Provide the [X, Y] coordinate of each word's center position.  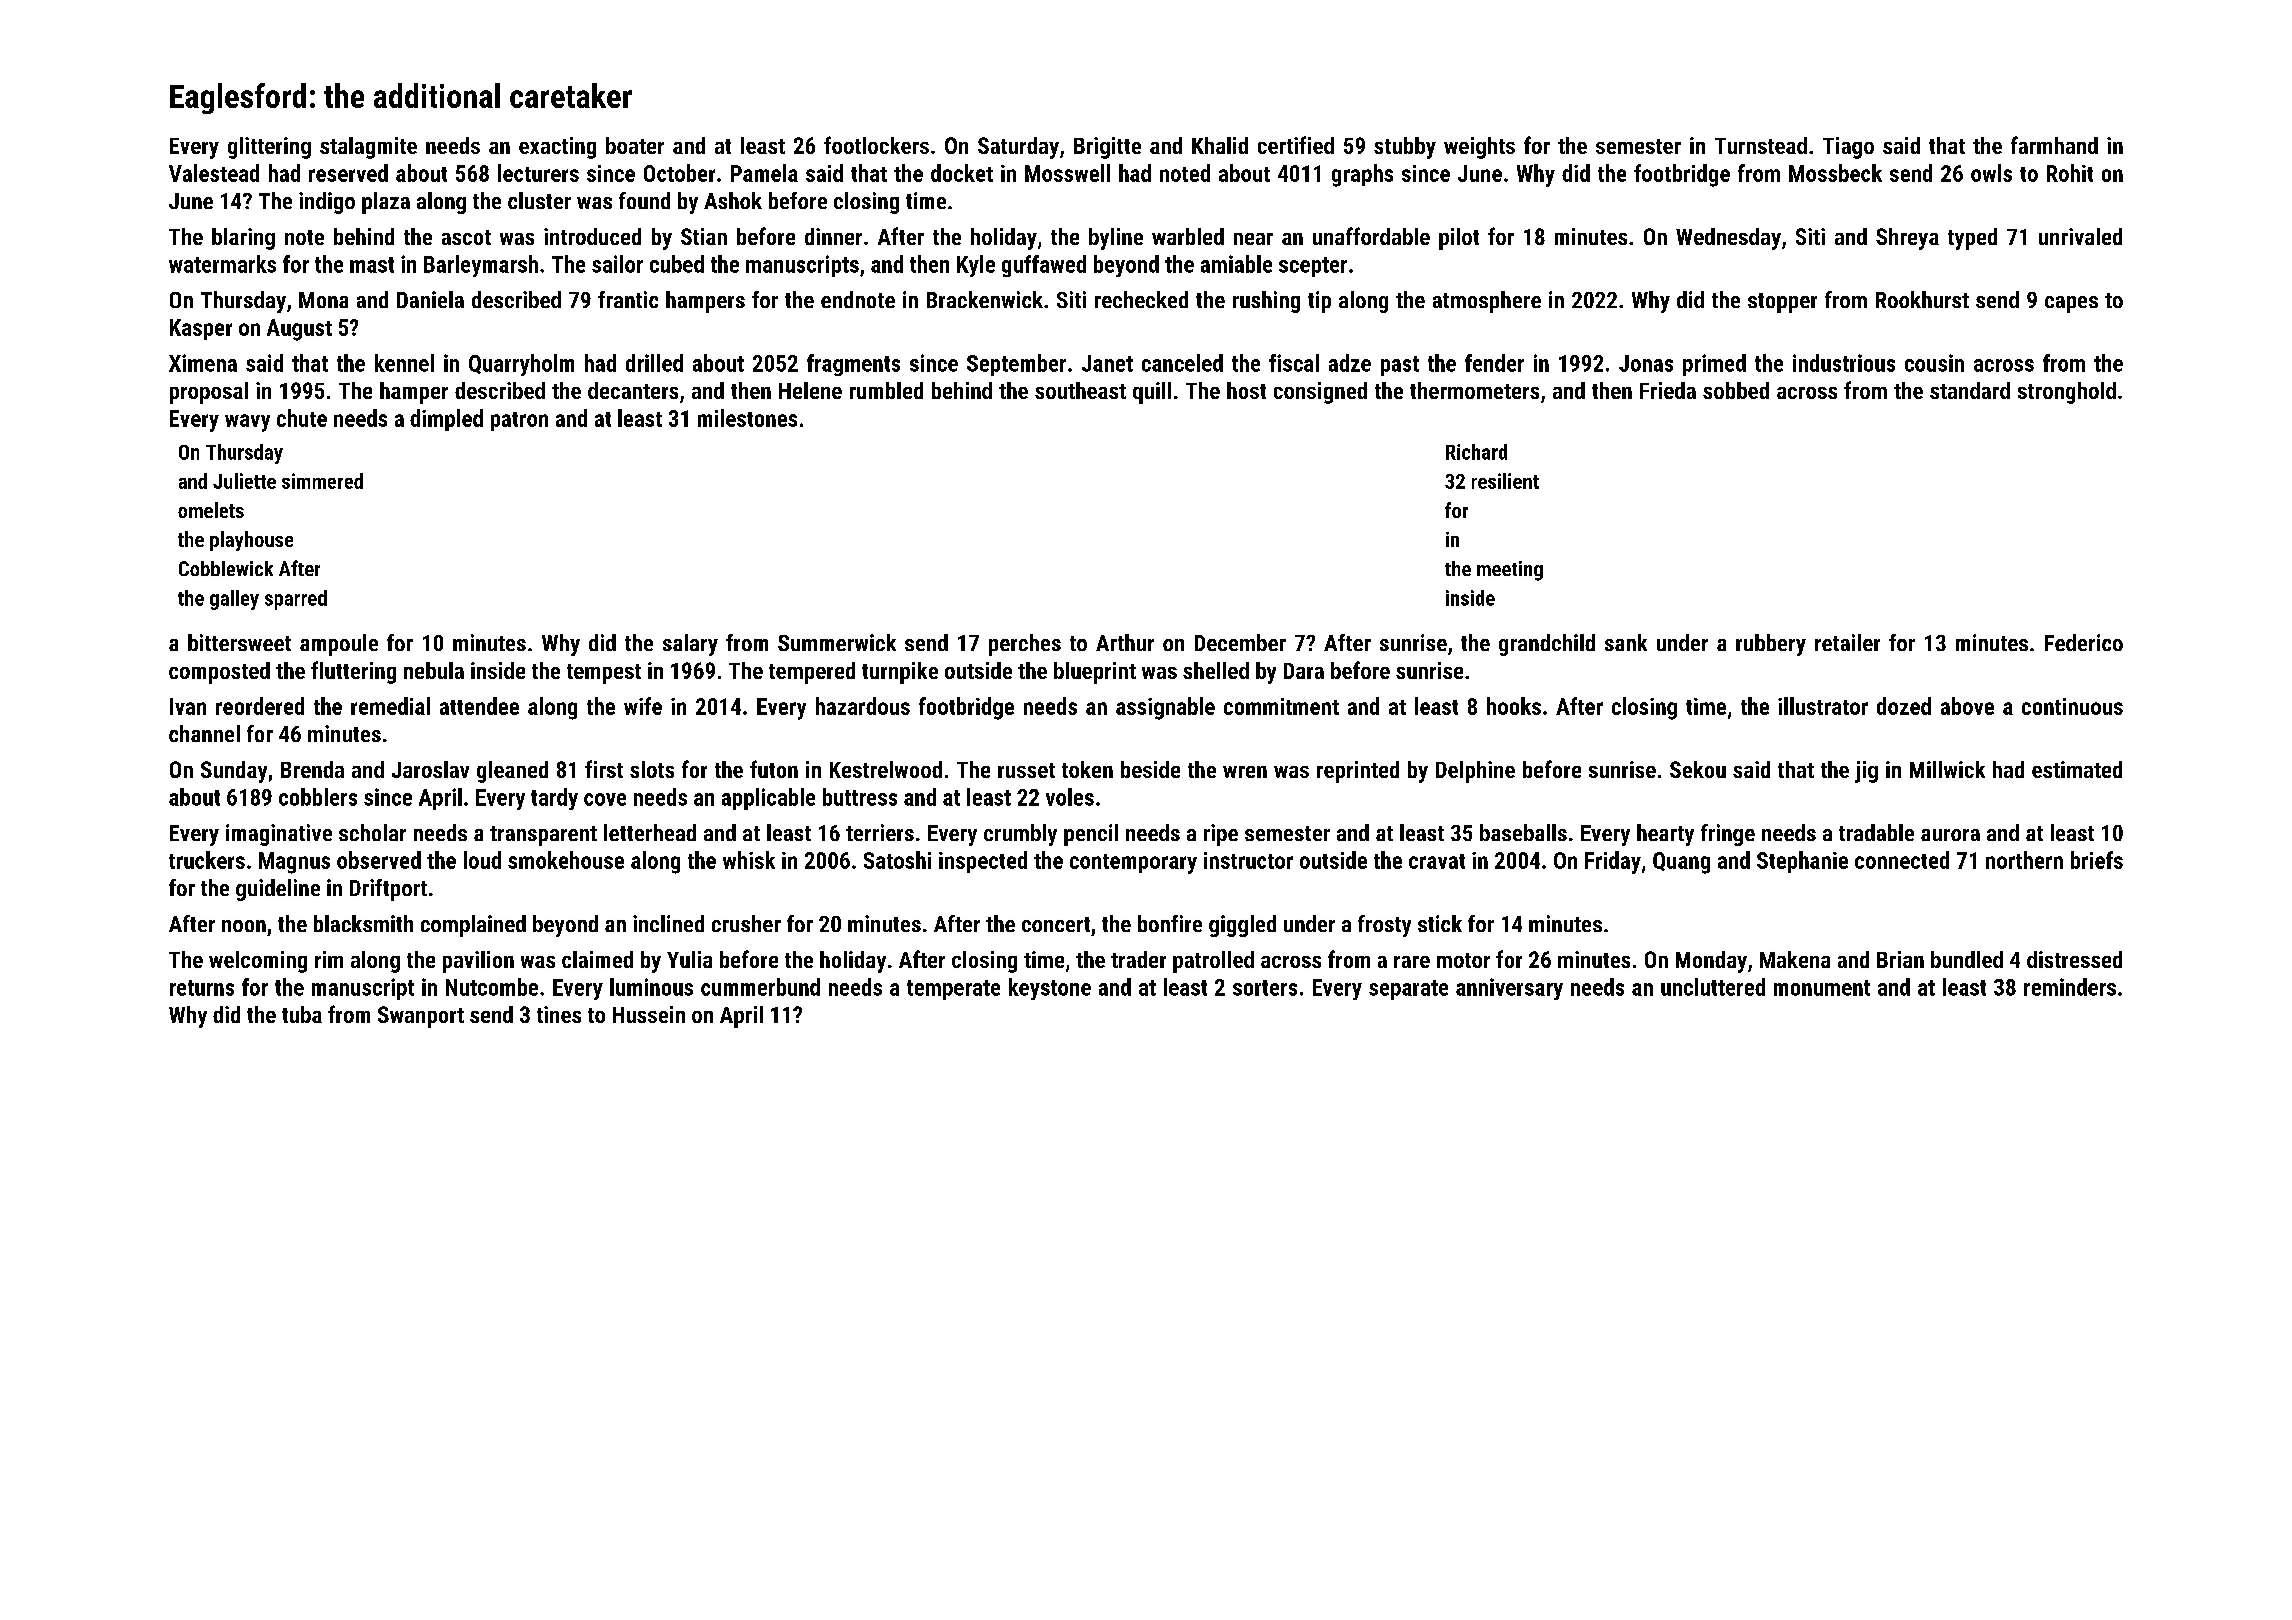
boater [635, 145]
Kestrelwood [886, 769]
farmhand [2054, 145]
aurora [1950, 835]
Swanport [421, 1017]
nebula [434, 670]
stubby [1405, 148]
